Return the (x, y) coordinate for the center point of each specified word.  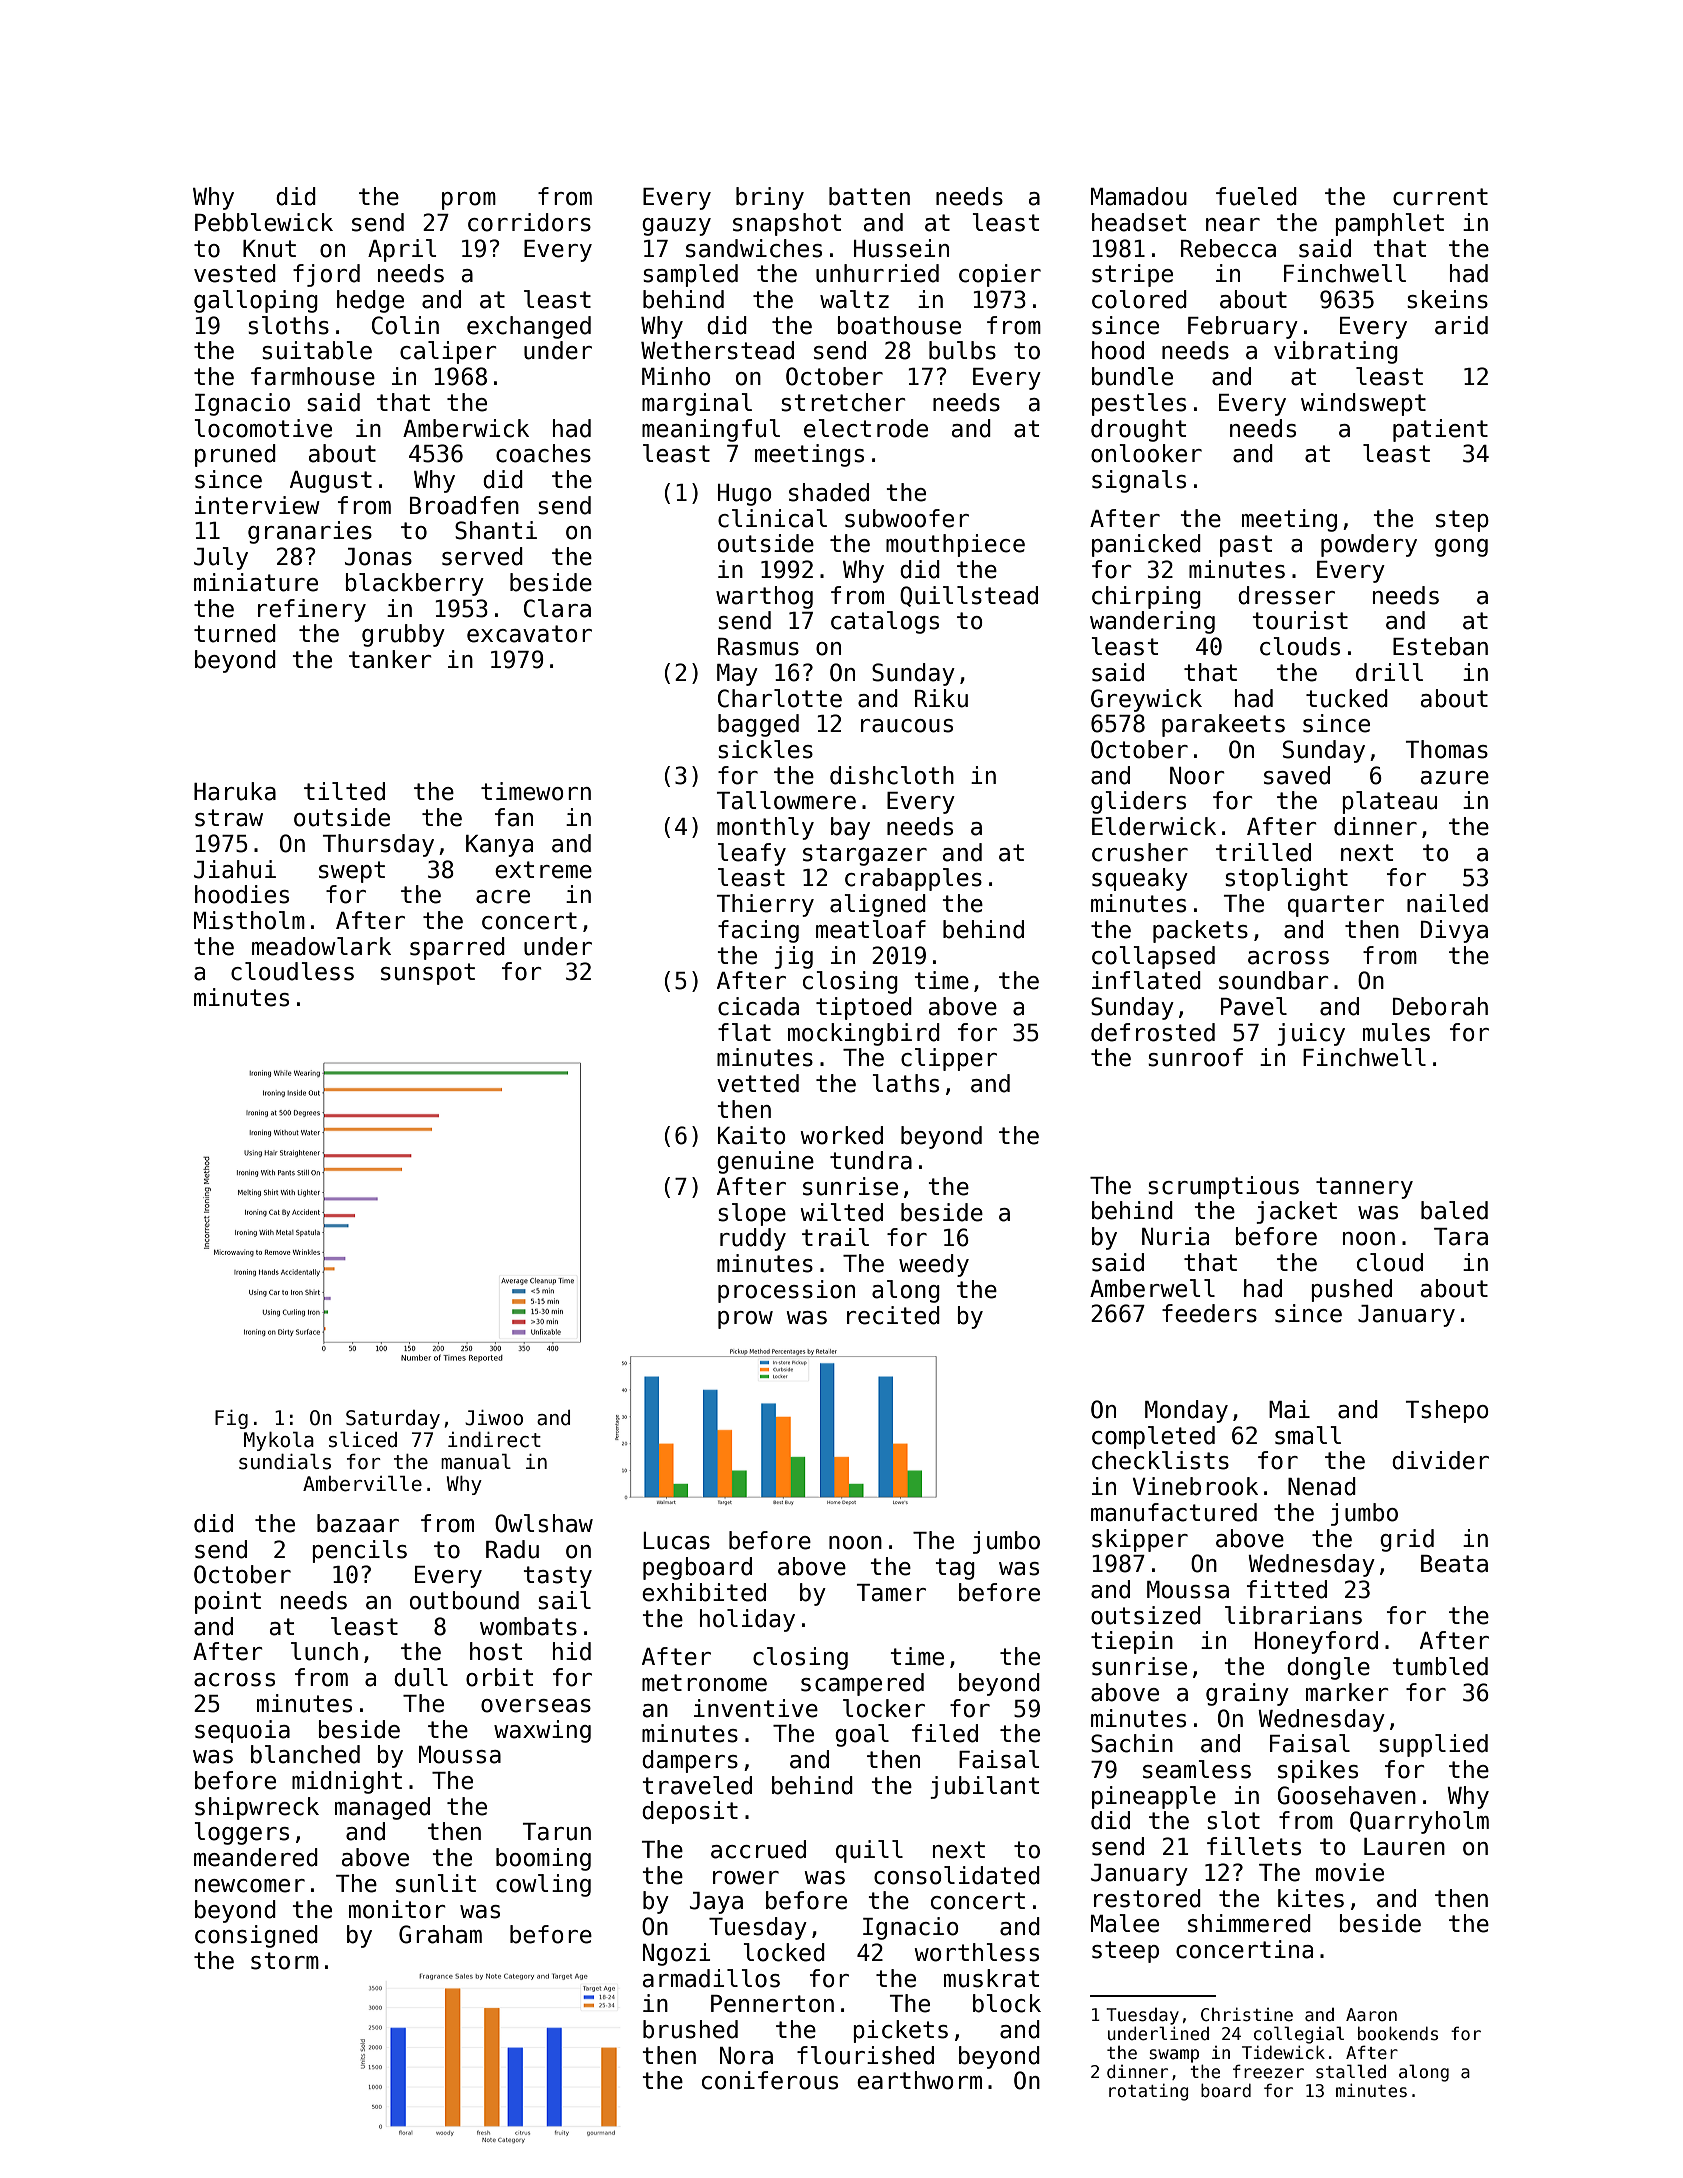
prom (469, 201)
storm (285, 1961)
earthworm (919, 2080)
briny (770, 198)
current (1440, 197)
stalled (1351, 2071)
